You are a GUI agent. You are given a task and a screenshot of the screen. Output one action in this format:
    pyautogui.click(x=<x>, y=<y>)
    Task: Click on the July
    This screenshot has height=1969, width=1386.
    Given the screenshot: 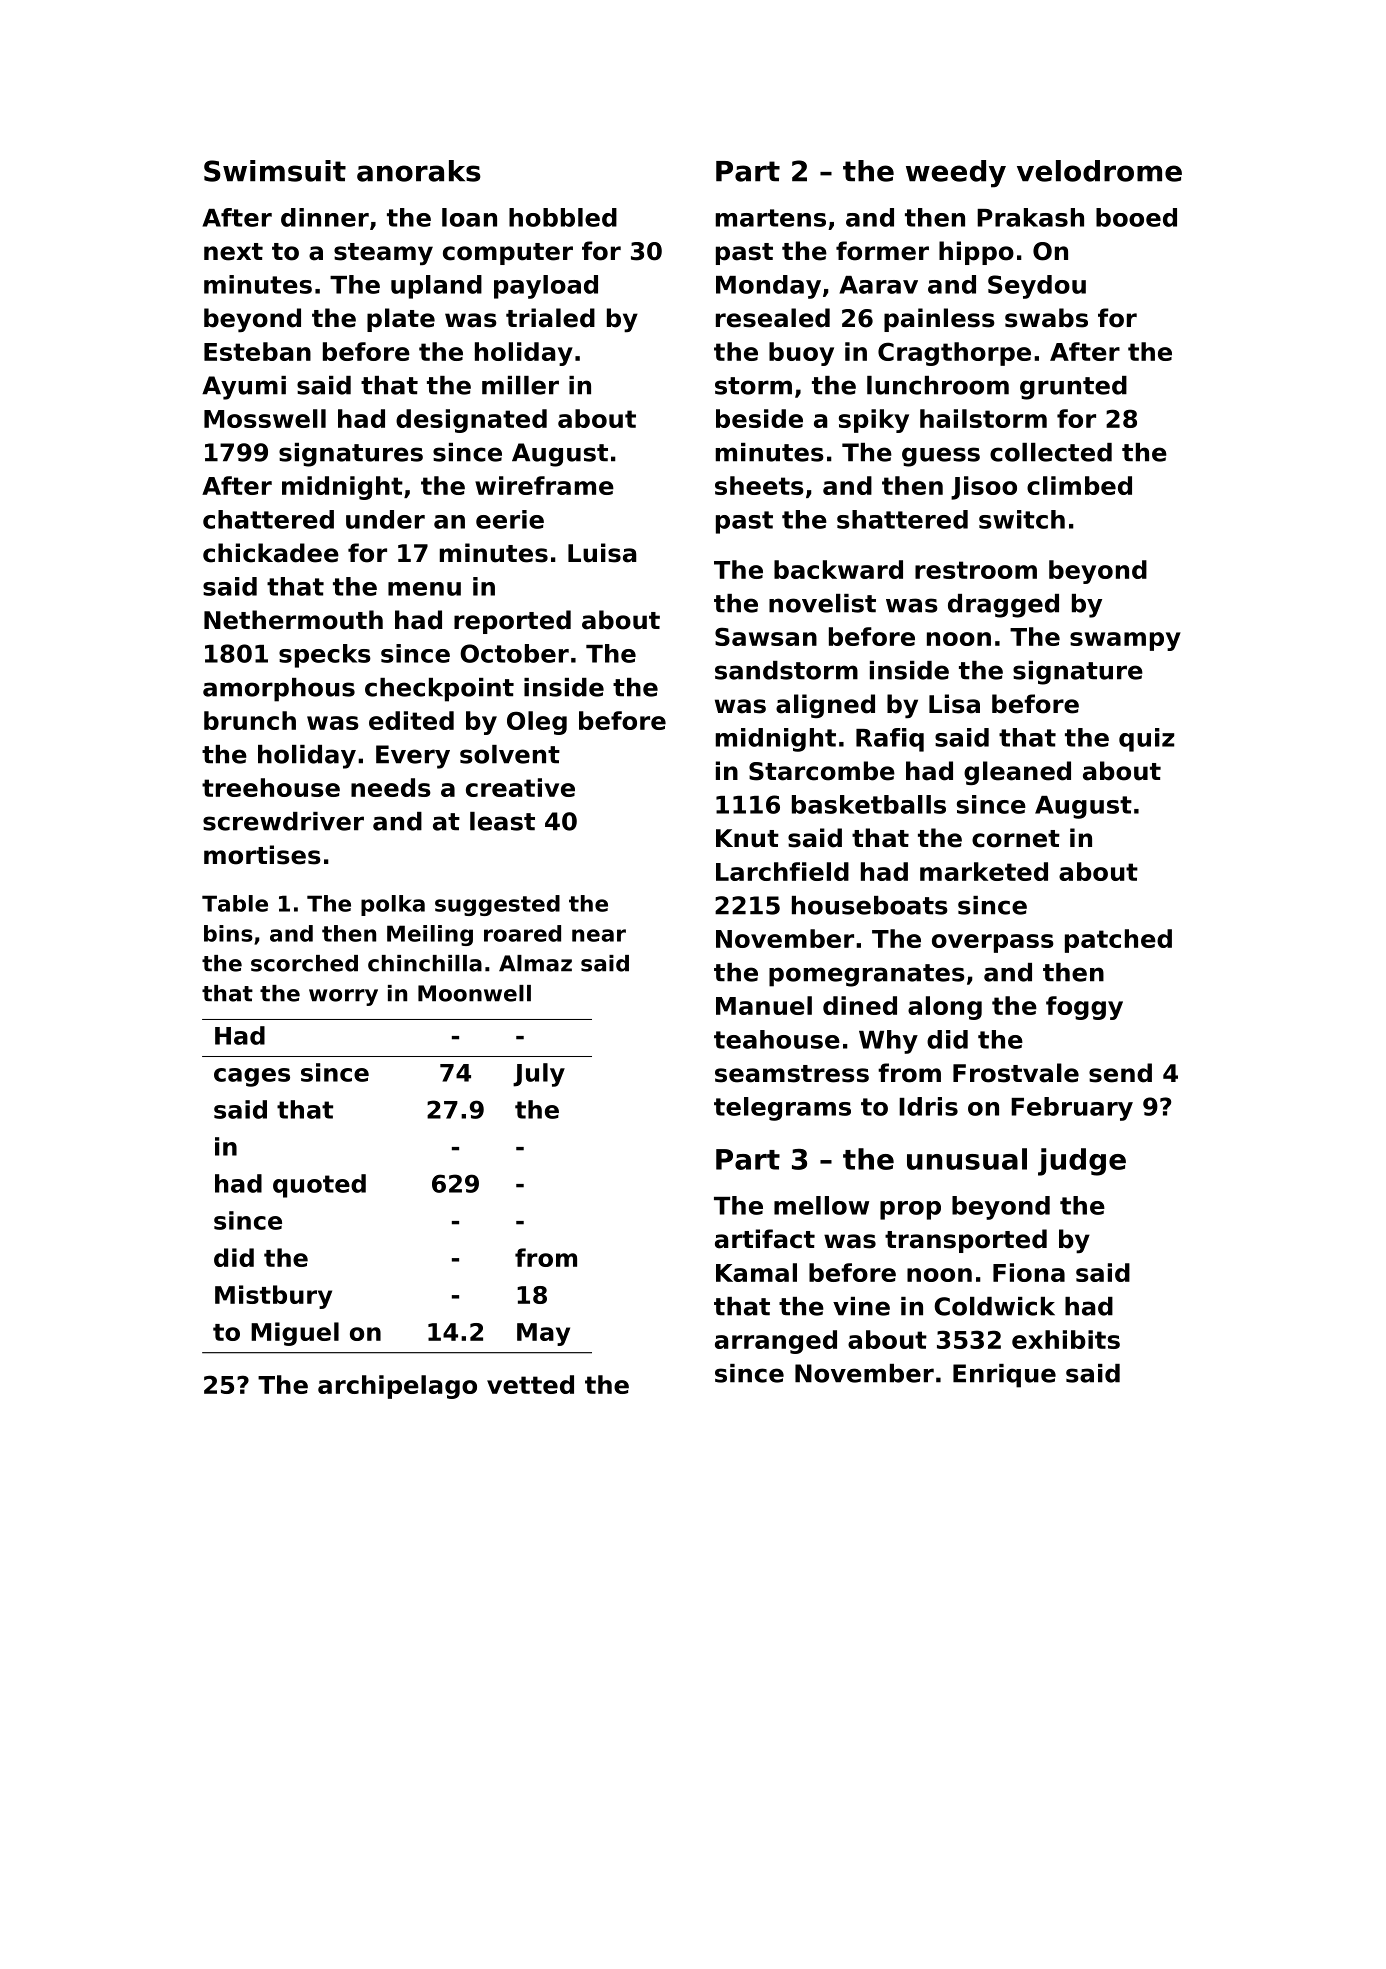 What is the action you would take?
    pyautogui.click(x=539, y=1075)
